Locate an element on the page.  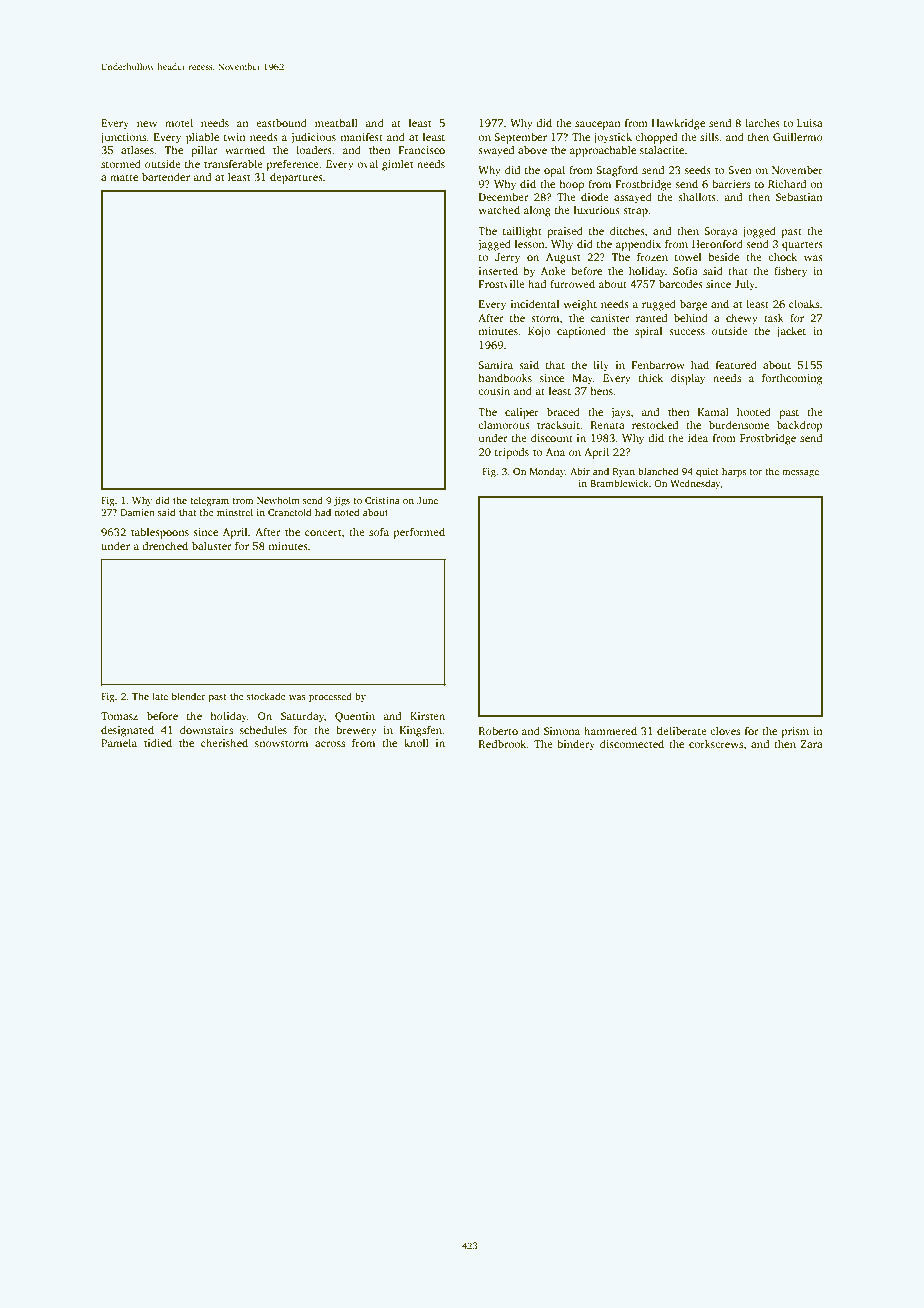
Samira is located at coordinates (495, 365).
